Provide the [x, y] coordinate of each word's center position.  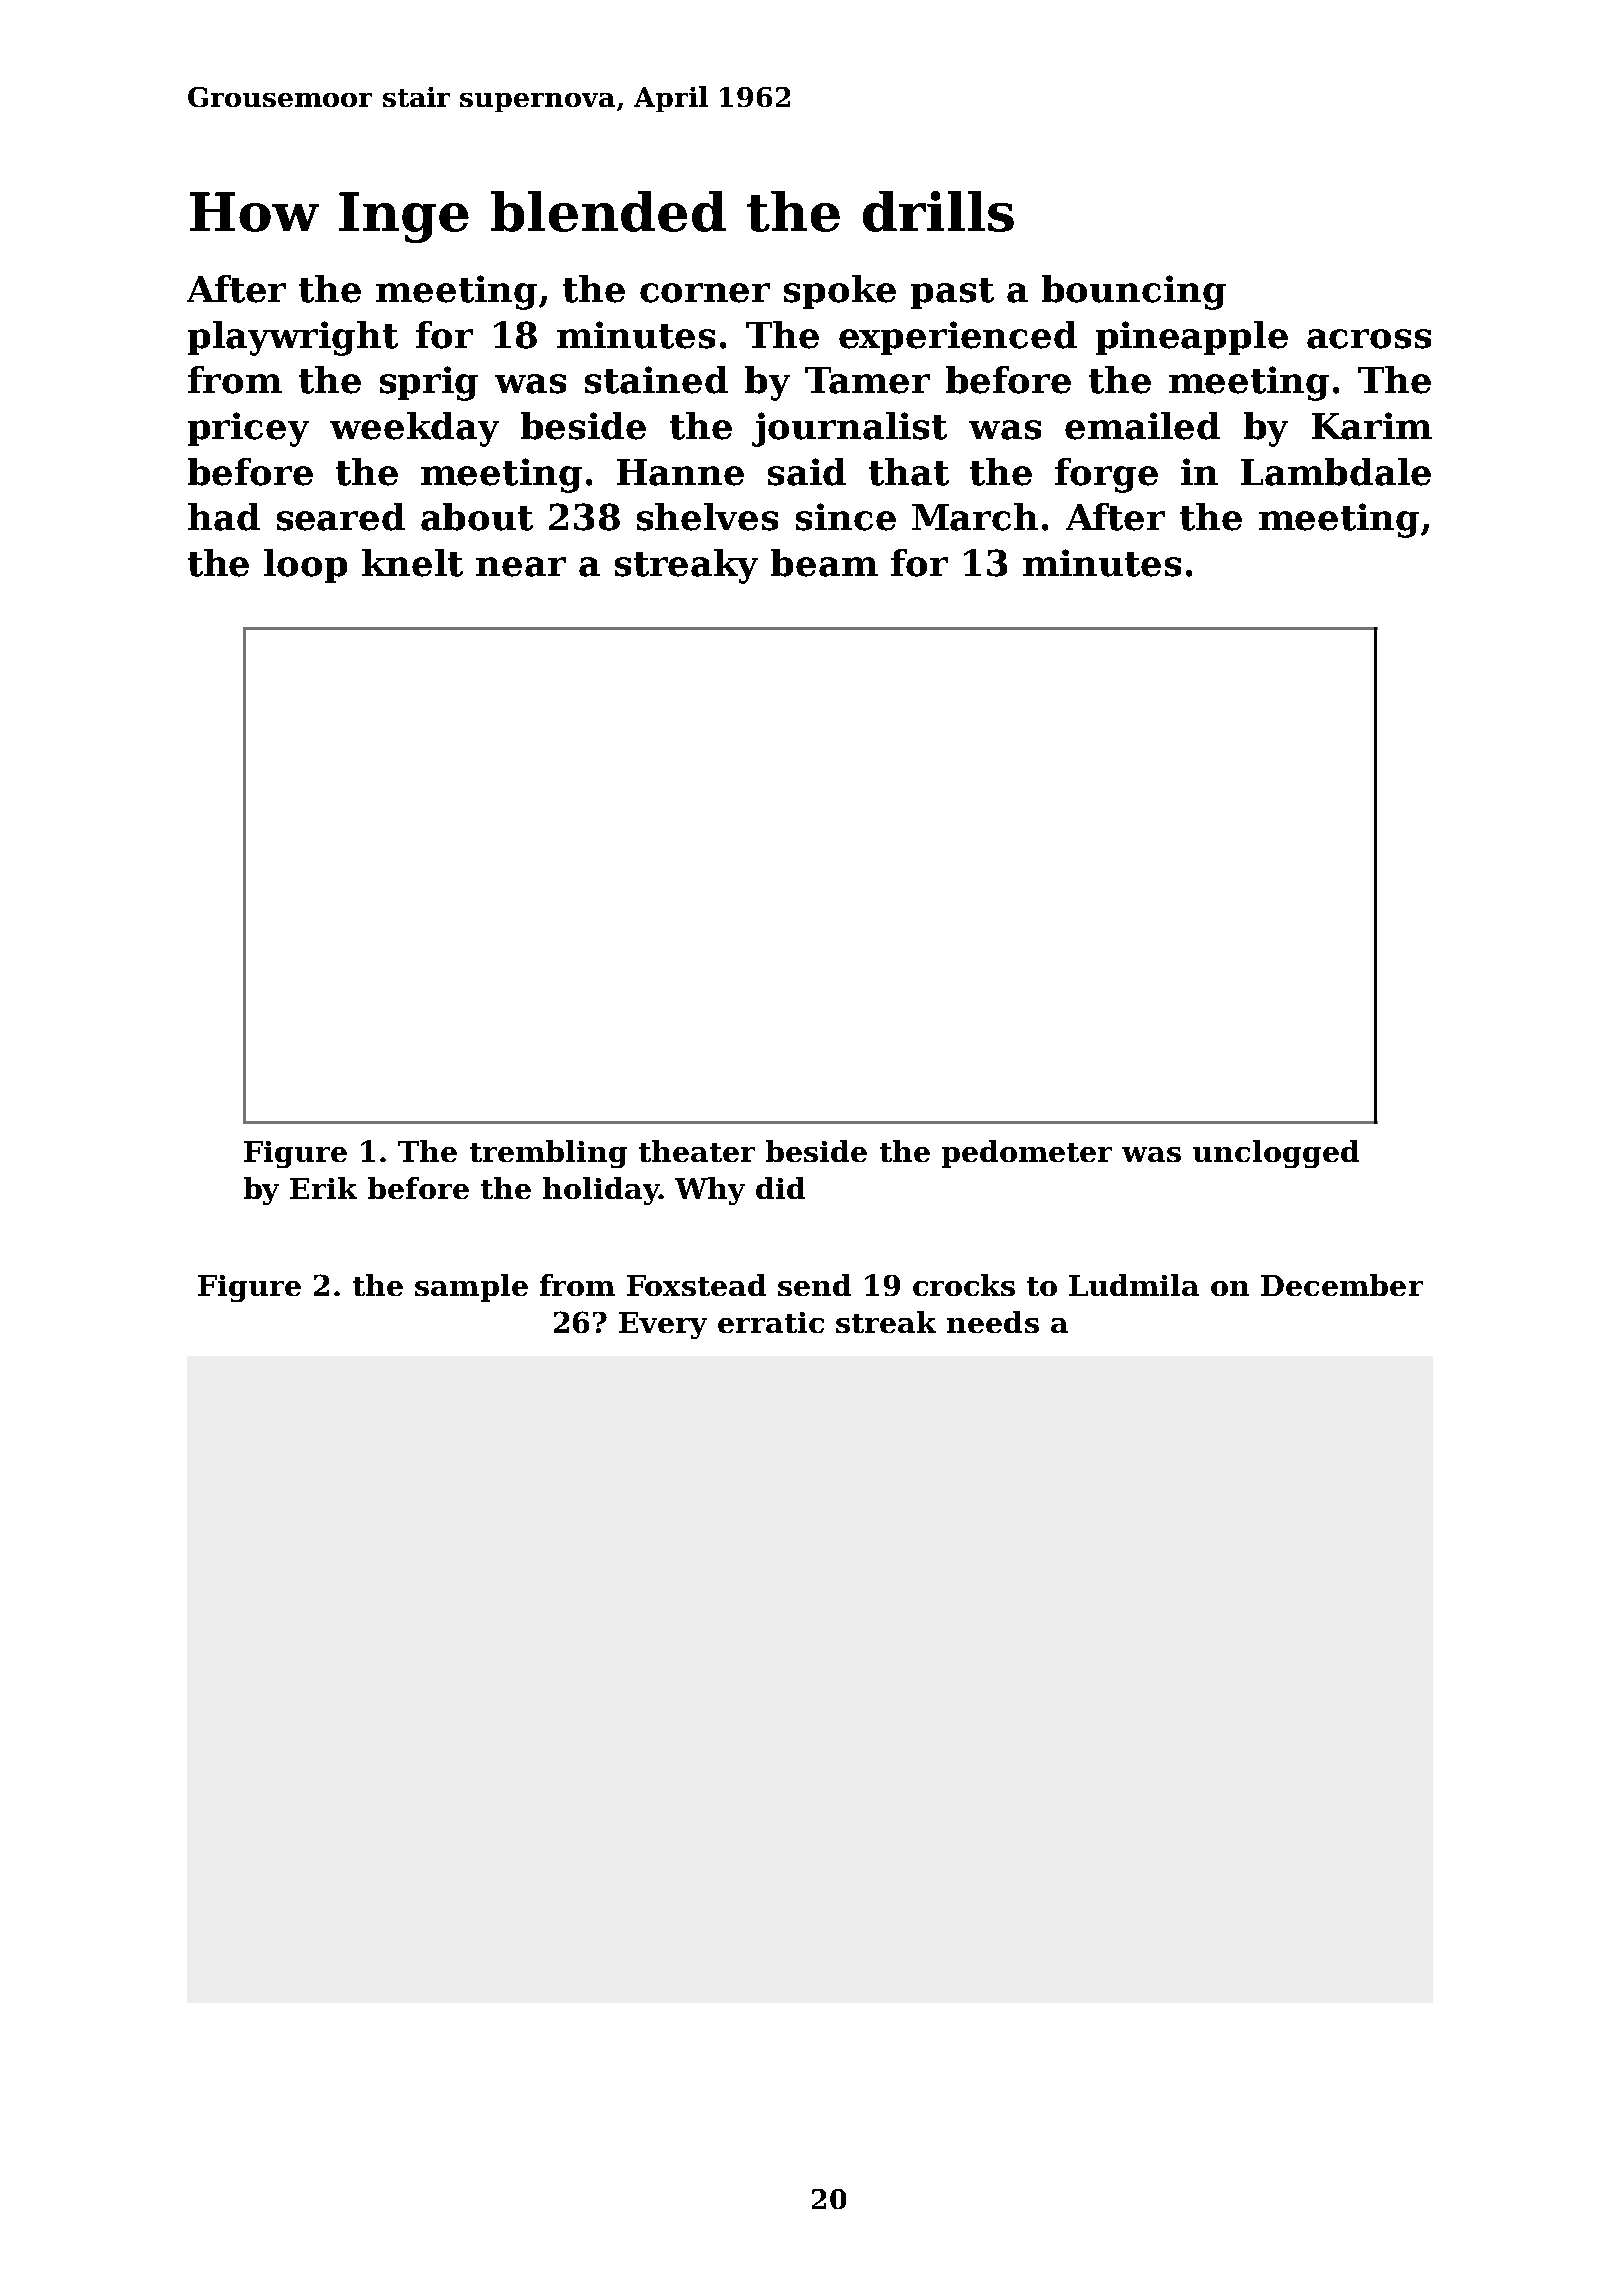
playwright [293, 338]
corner [705, 293]
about [477, 517]
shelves [707, 517]
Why [710, 1191]
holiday [601, 1191]
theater [697, 1151]
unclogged [1276, 1154]
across [1369, 339]
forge [1106, 475]
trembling [548, 1154]
